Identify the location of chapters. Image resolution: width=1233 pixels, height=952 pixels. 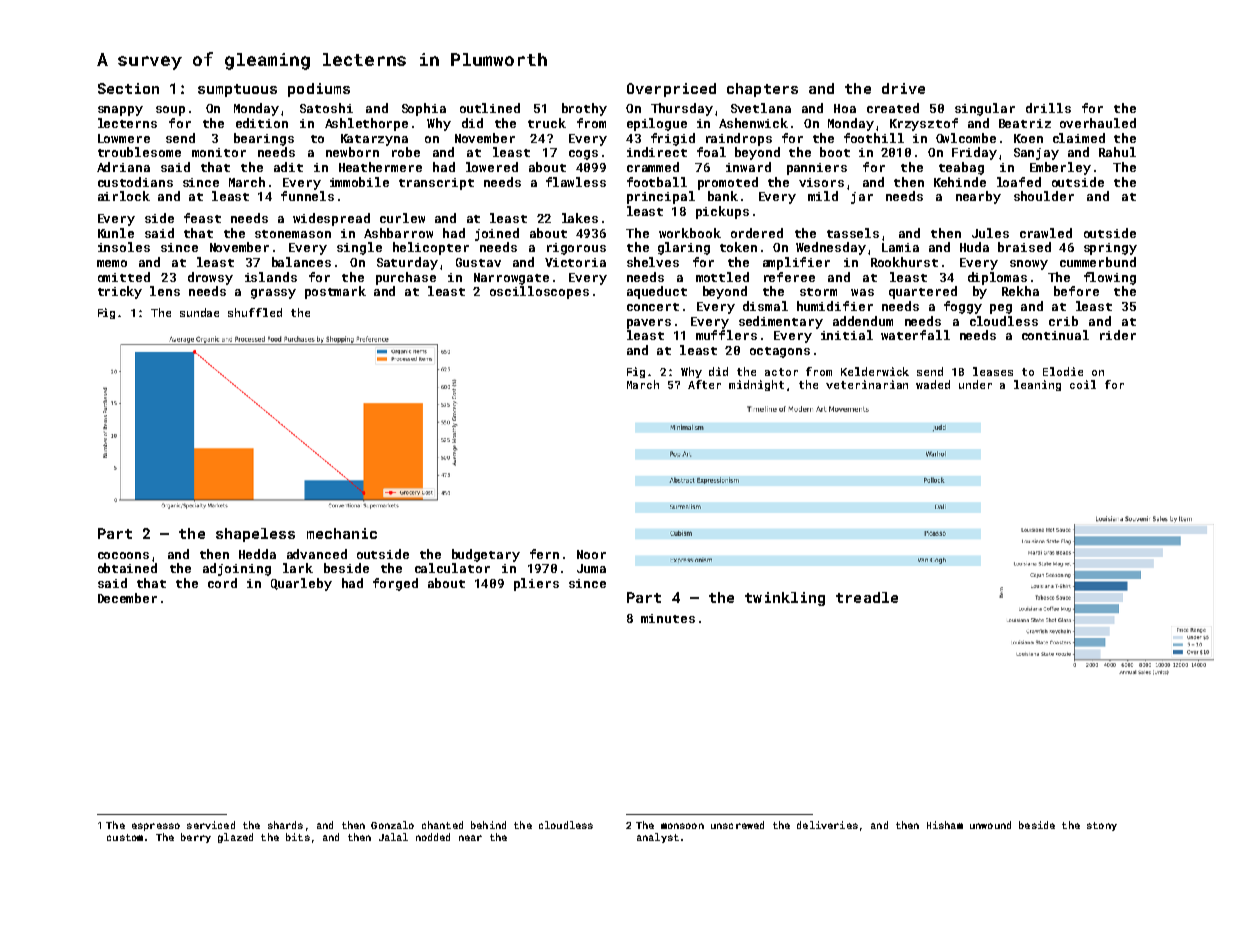
(762, 90).
